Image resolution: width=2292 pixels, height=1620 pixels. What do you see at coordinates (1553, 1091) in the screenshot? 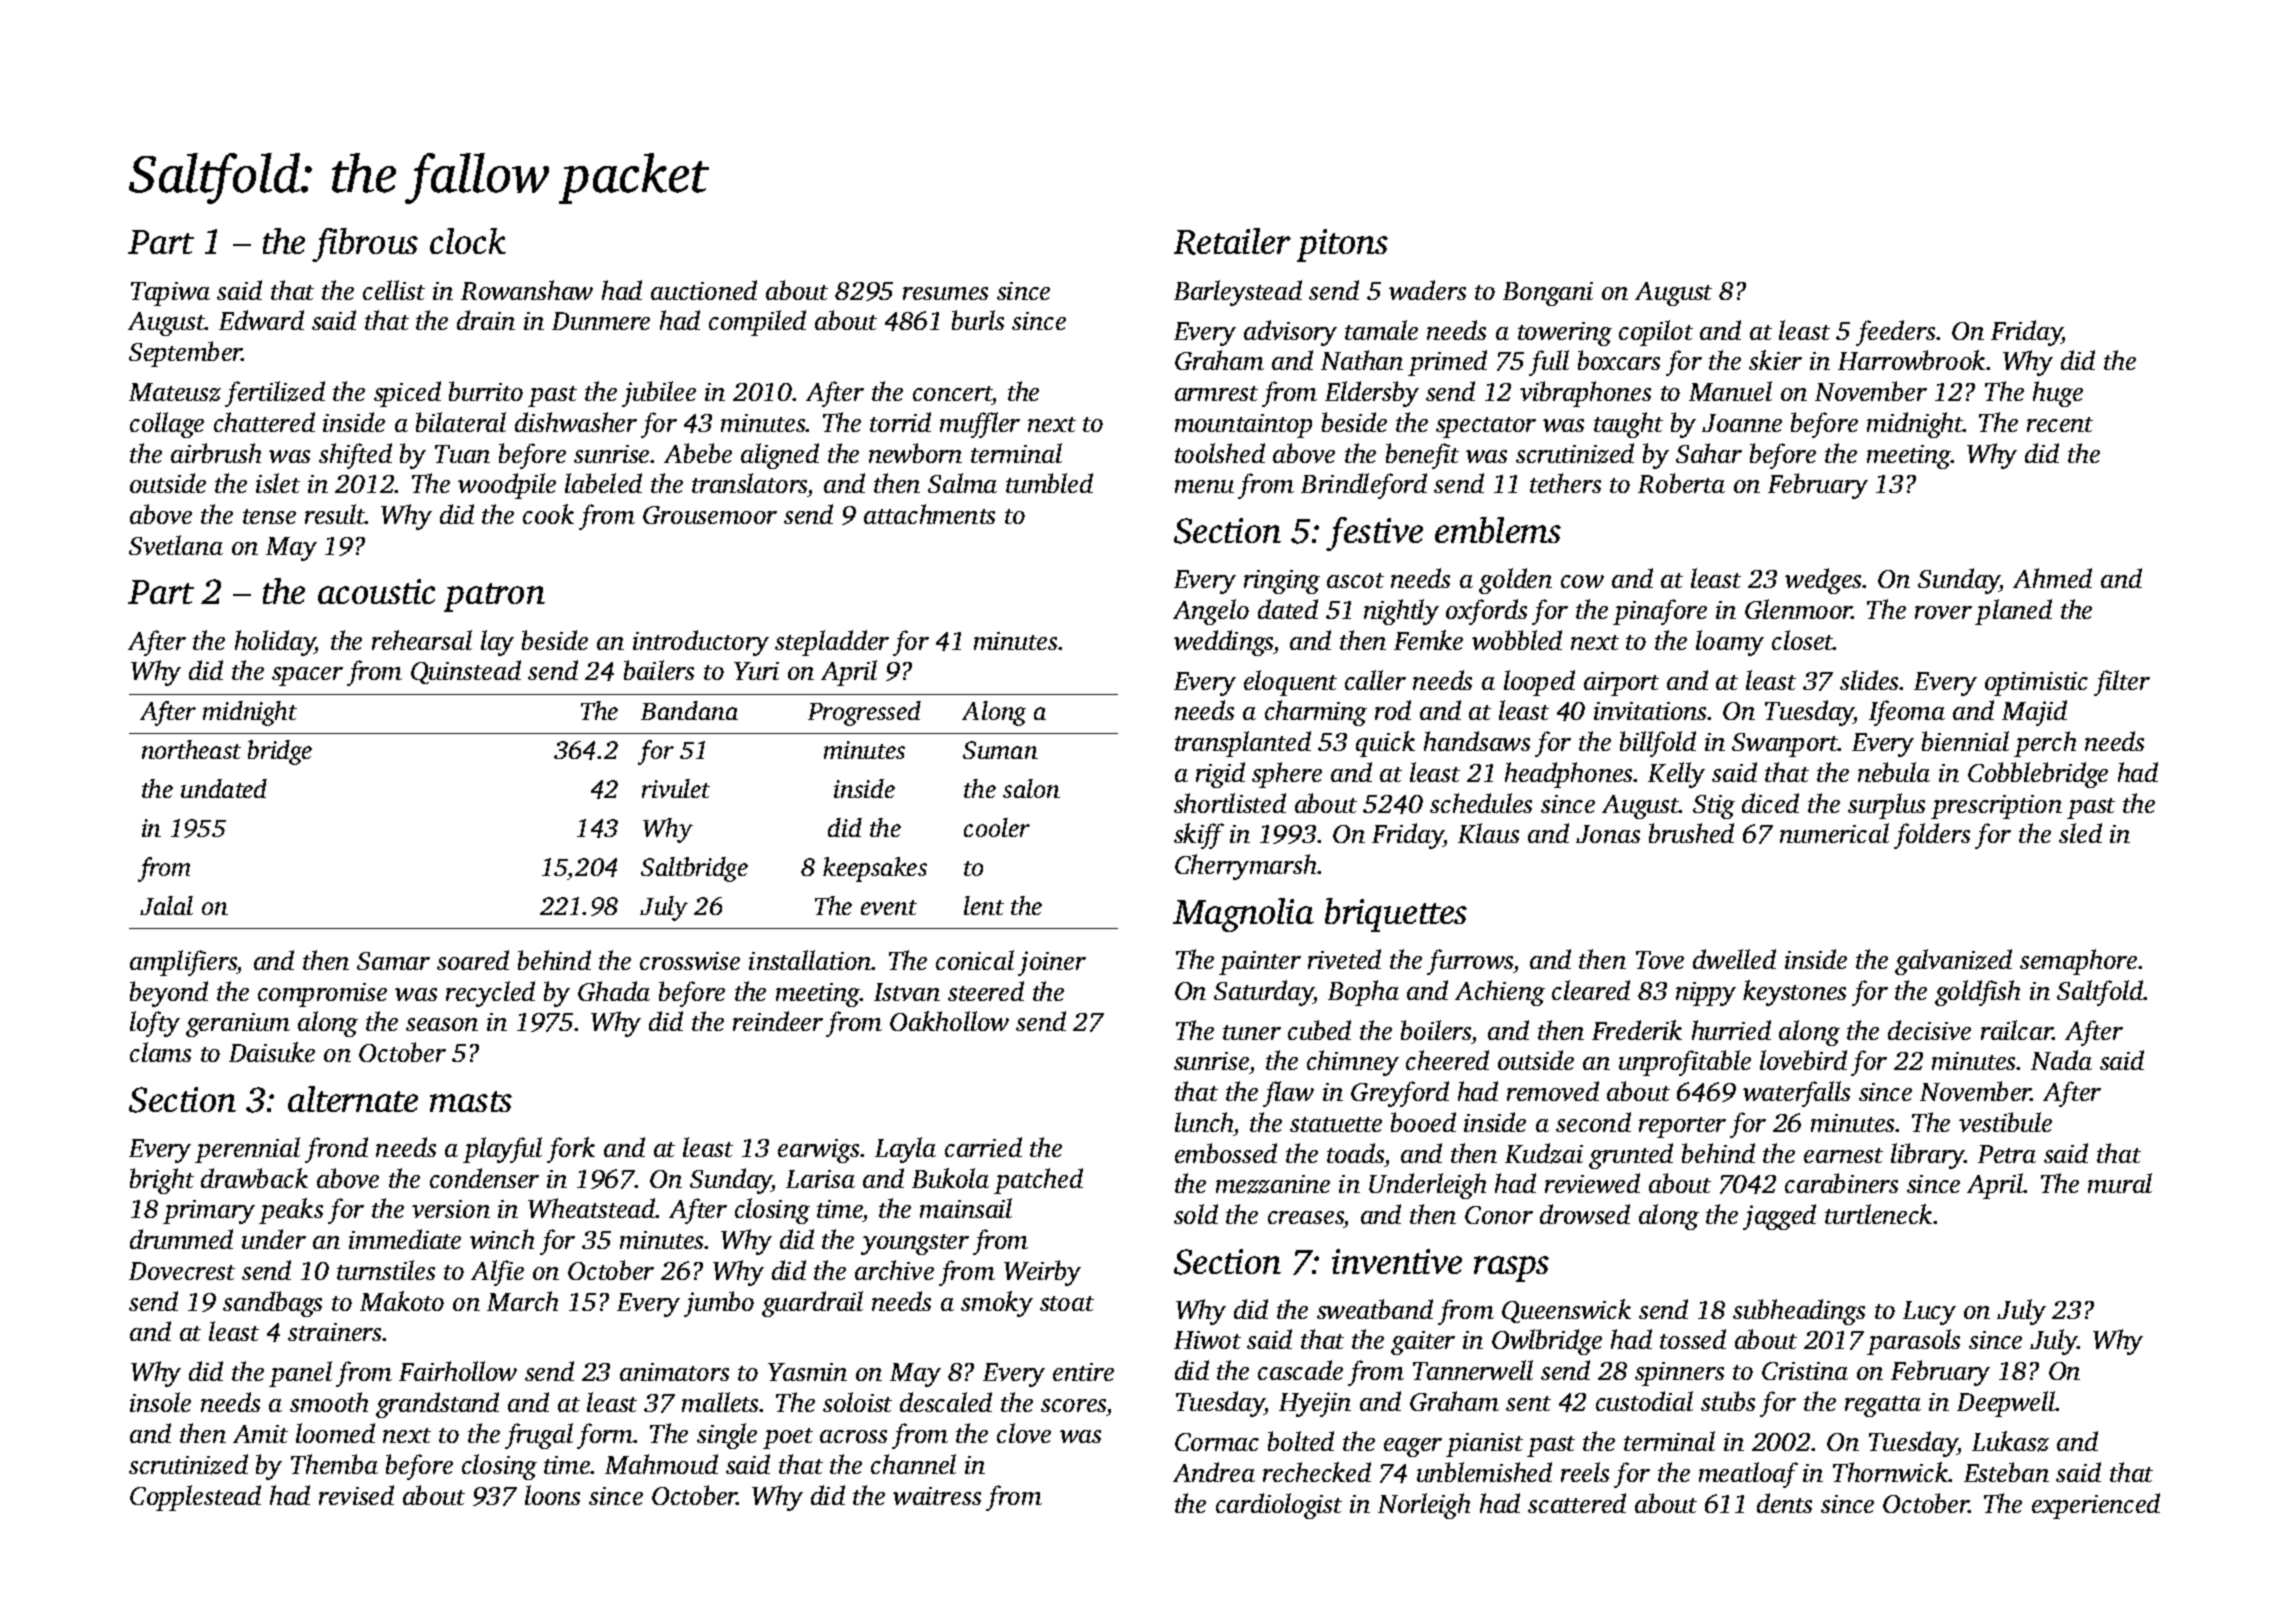
I see `removed` at bounding box center [1553, 1091].
